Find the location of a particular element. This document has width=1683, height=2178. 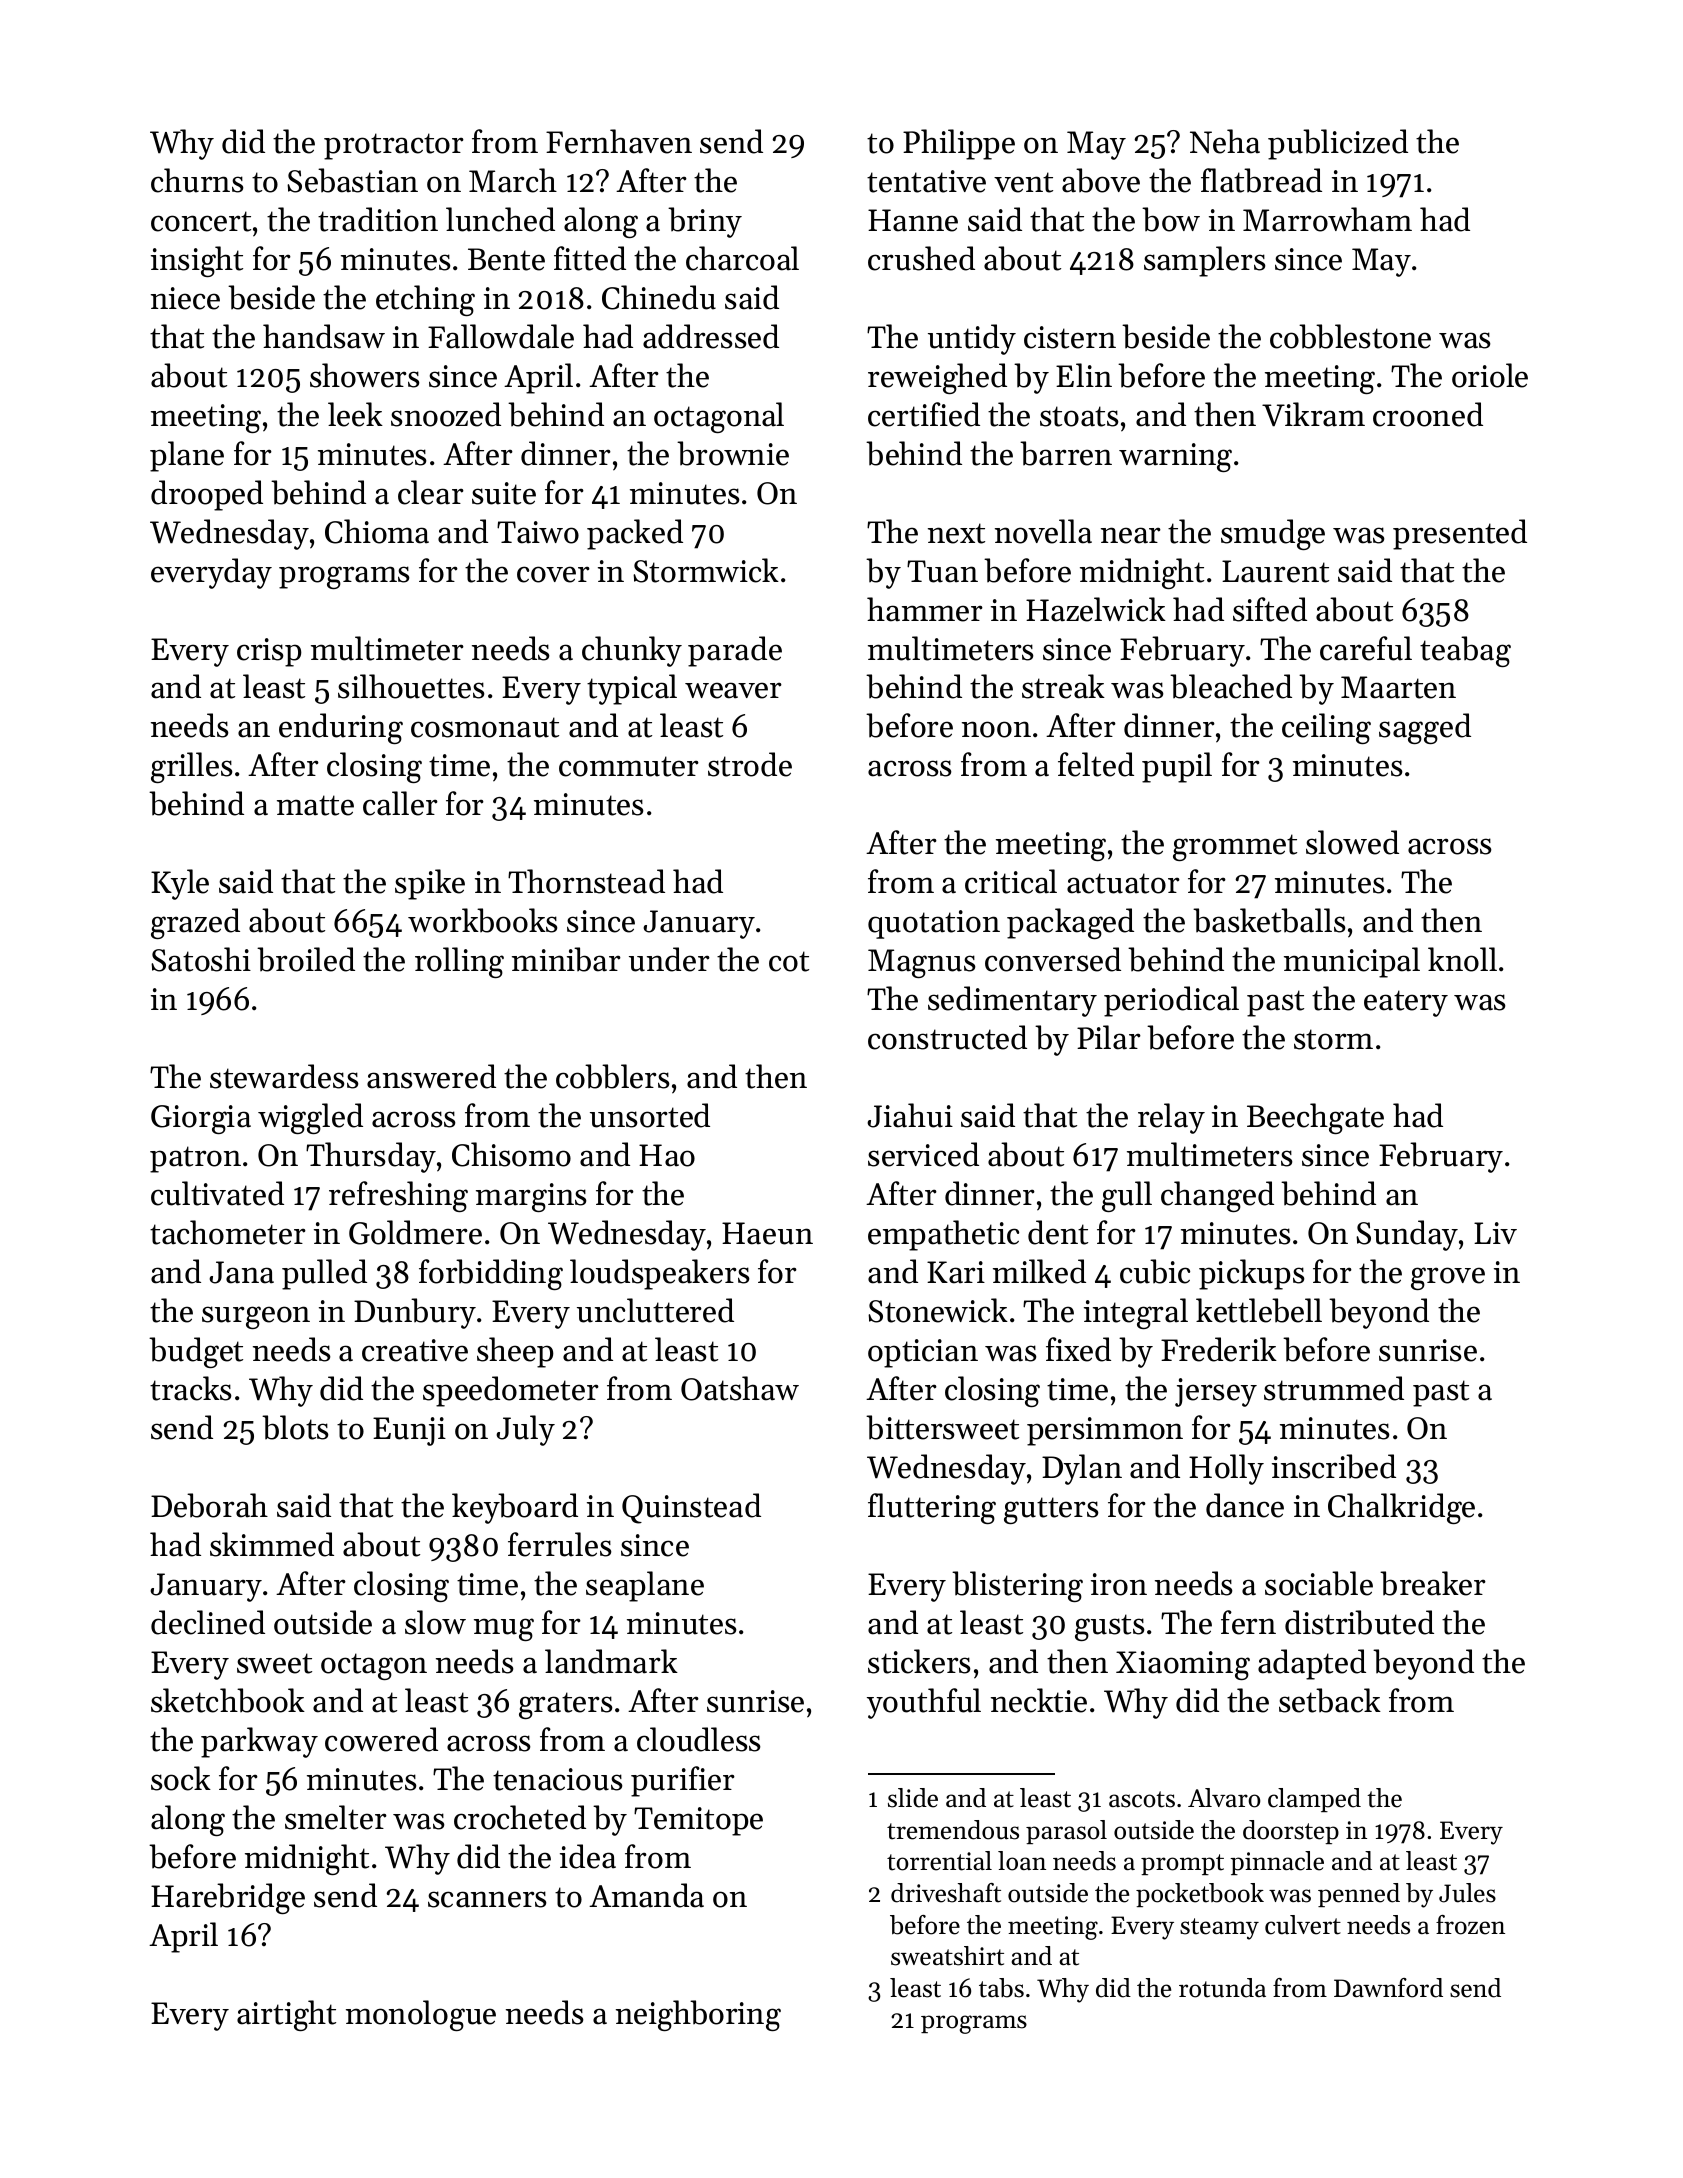

Stonewick is located at coordinates (938, 1310).
